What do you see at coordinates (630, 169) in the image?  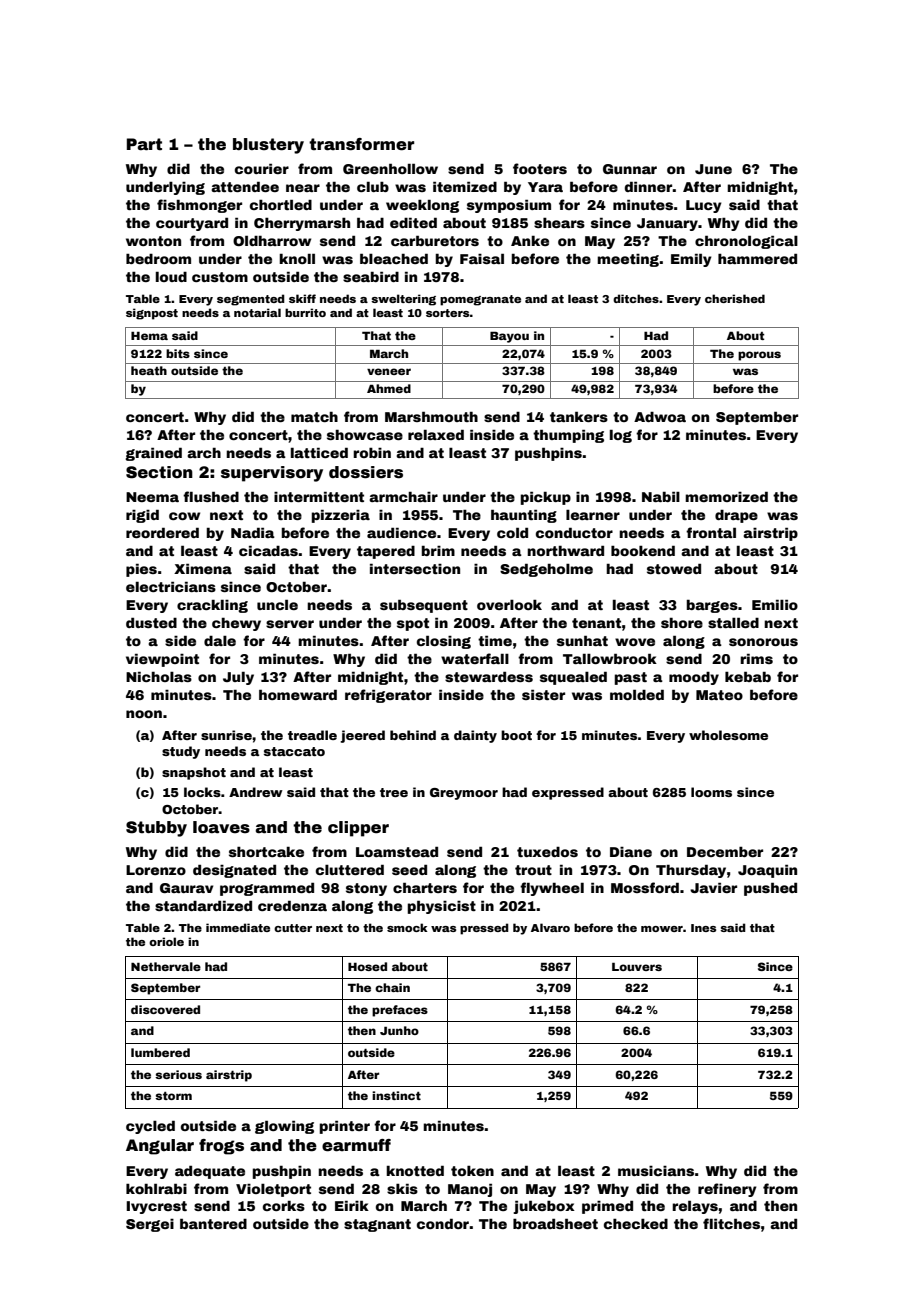 I see `Gunnar` at bounding box center [630, 169].
